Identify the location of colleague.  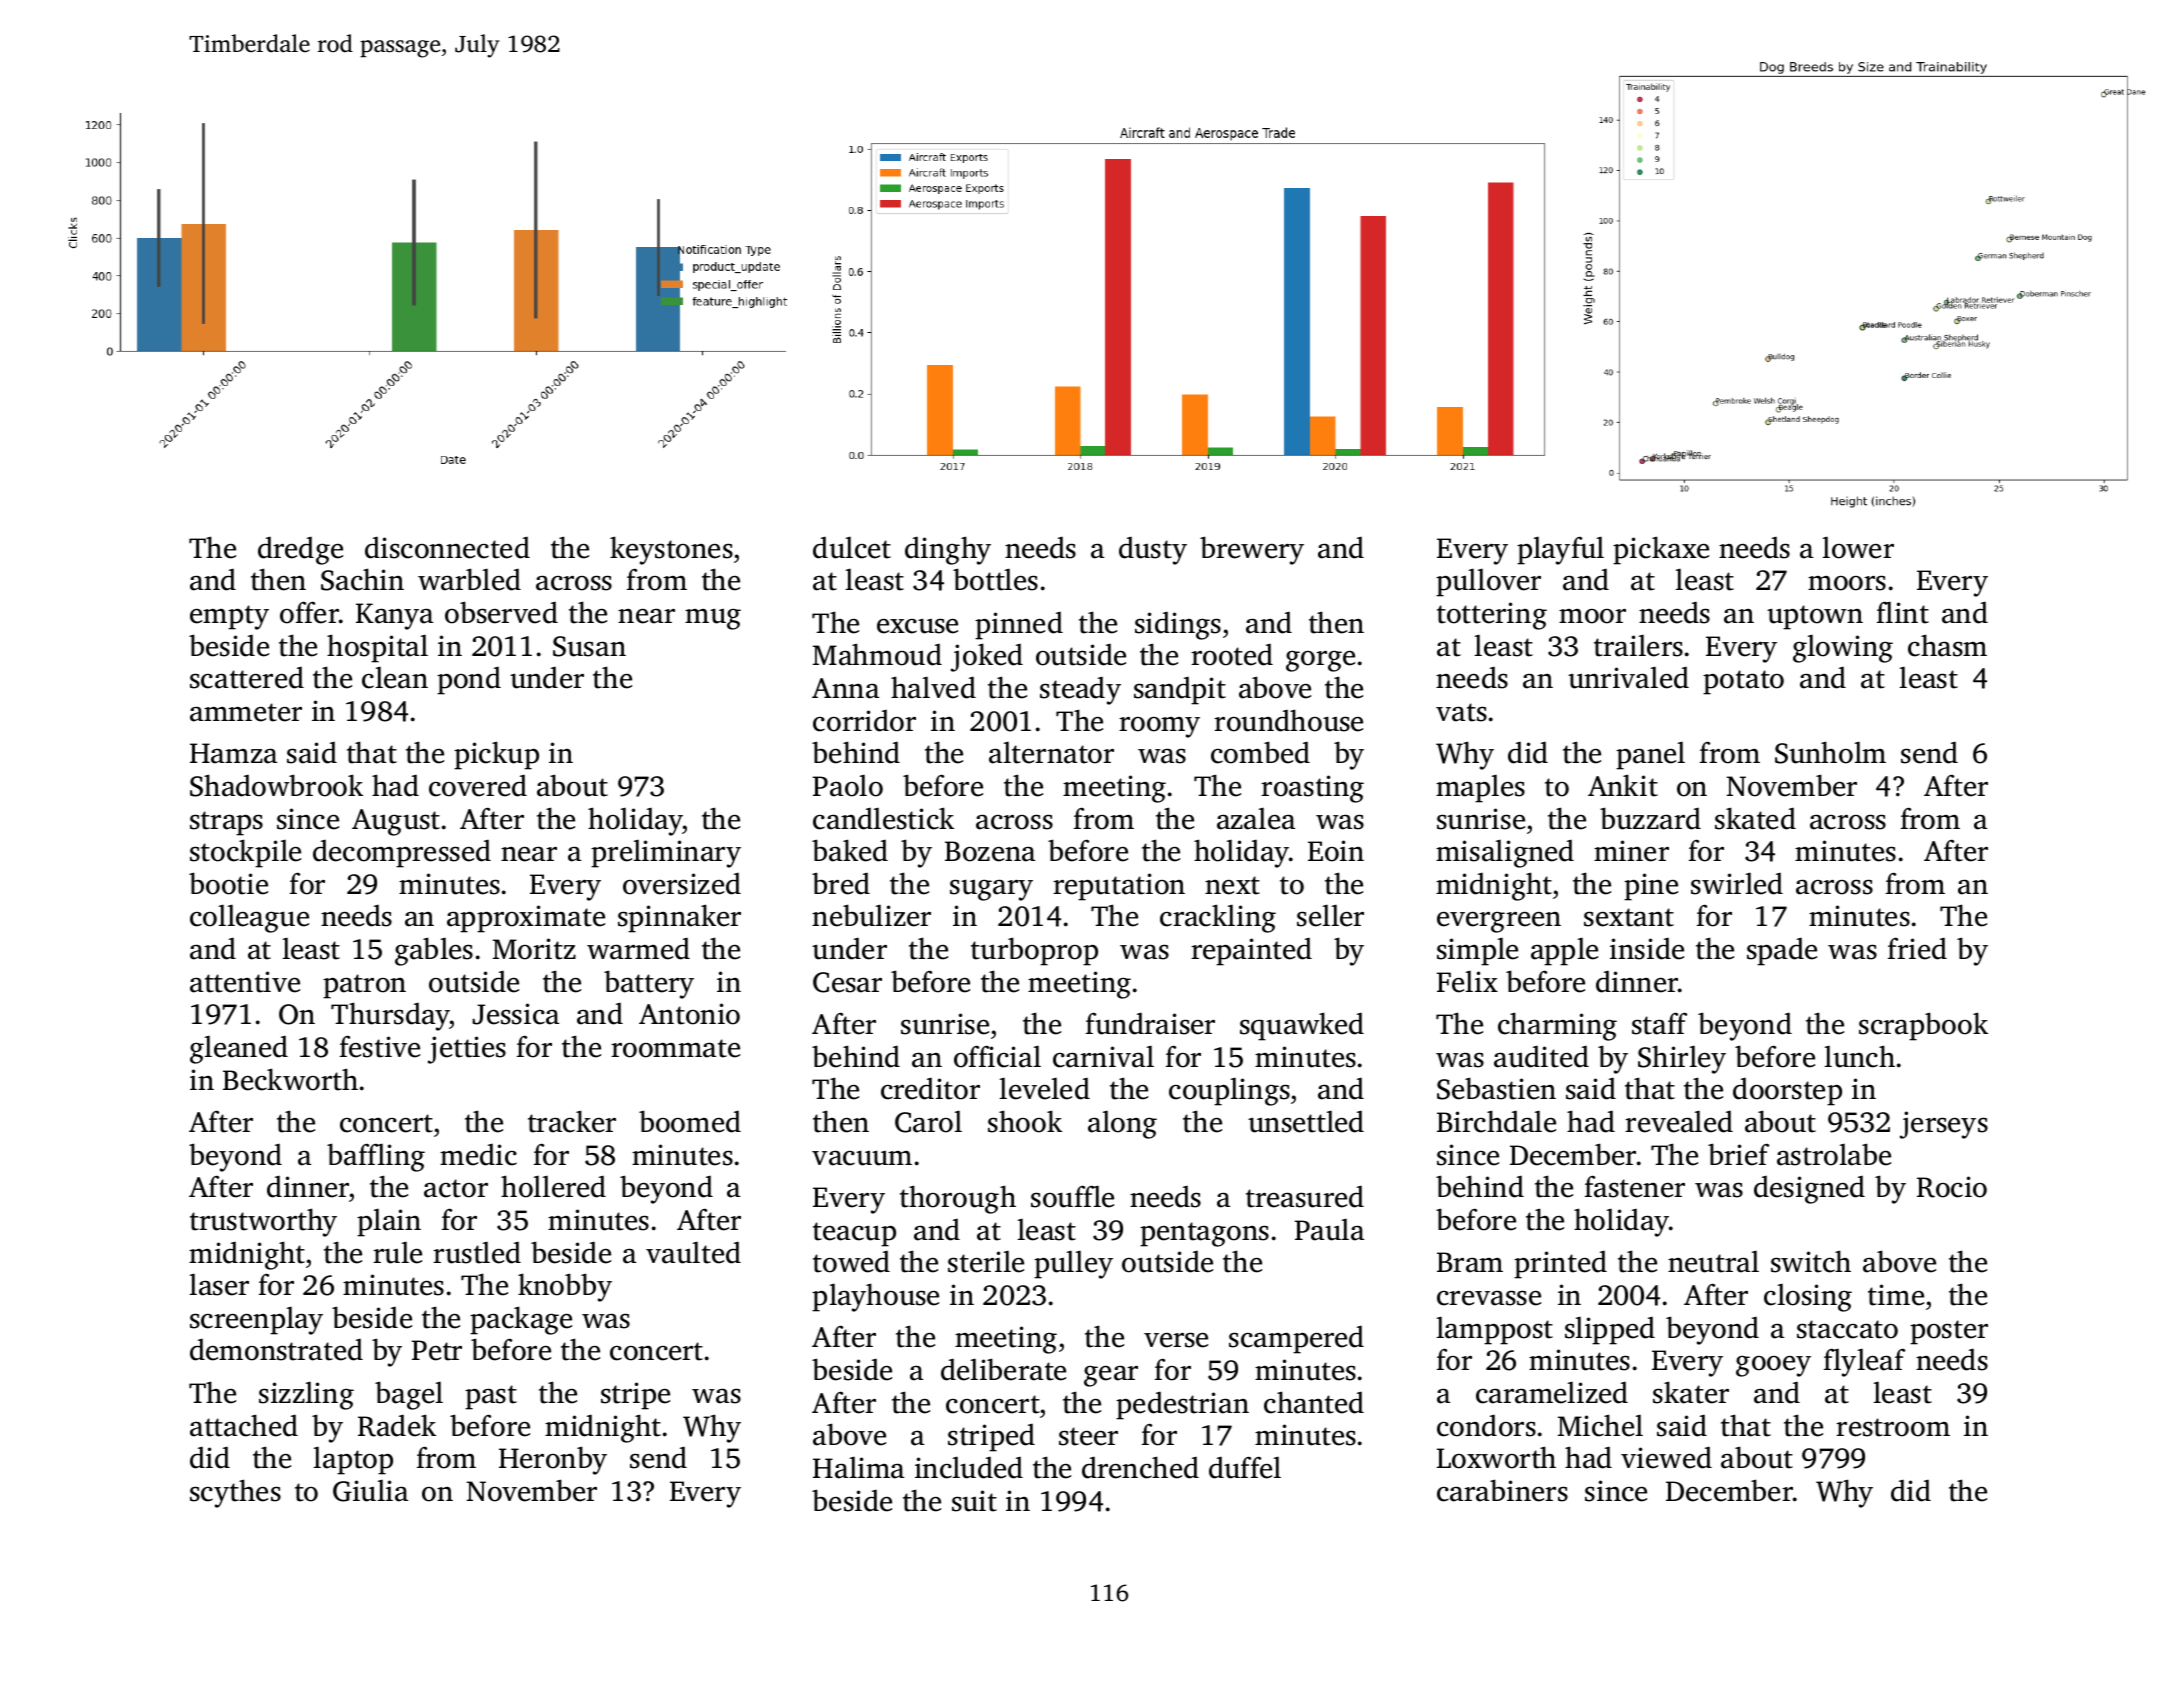
(249, 918).
